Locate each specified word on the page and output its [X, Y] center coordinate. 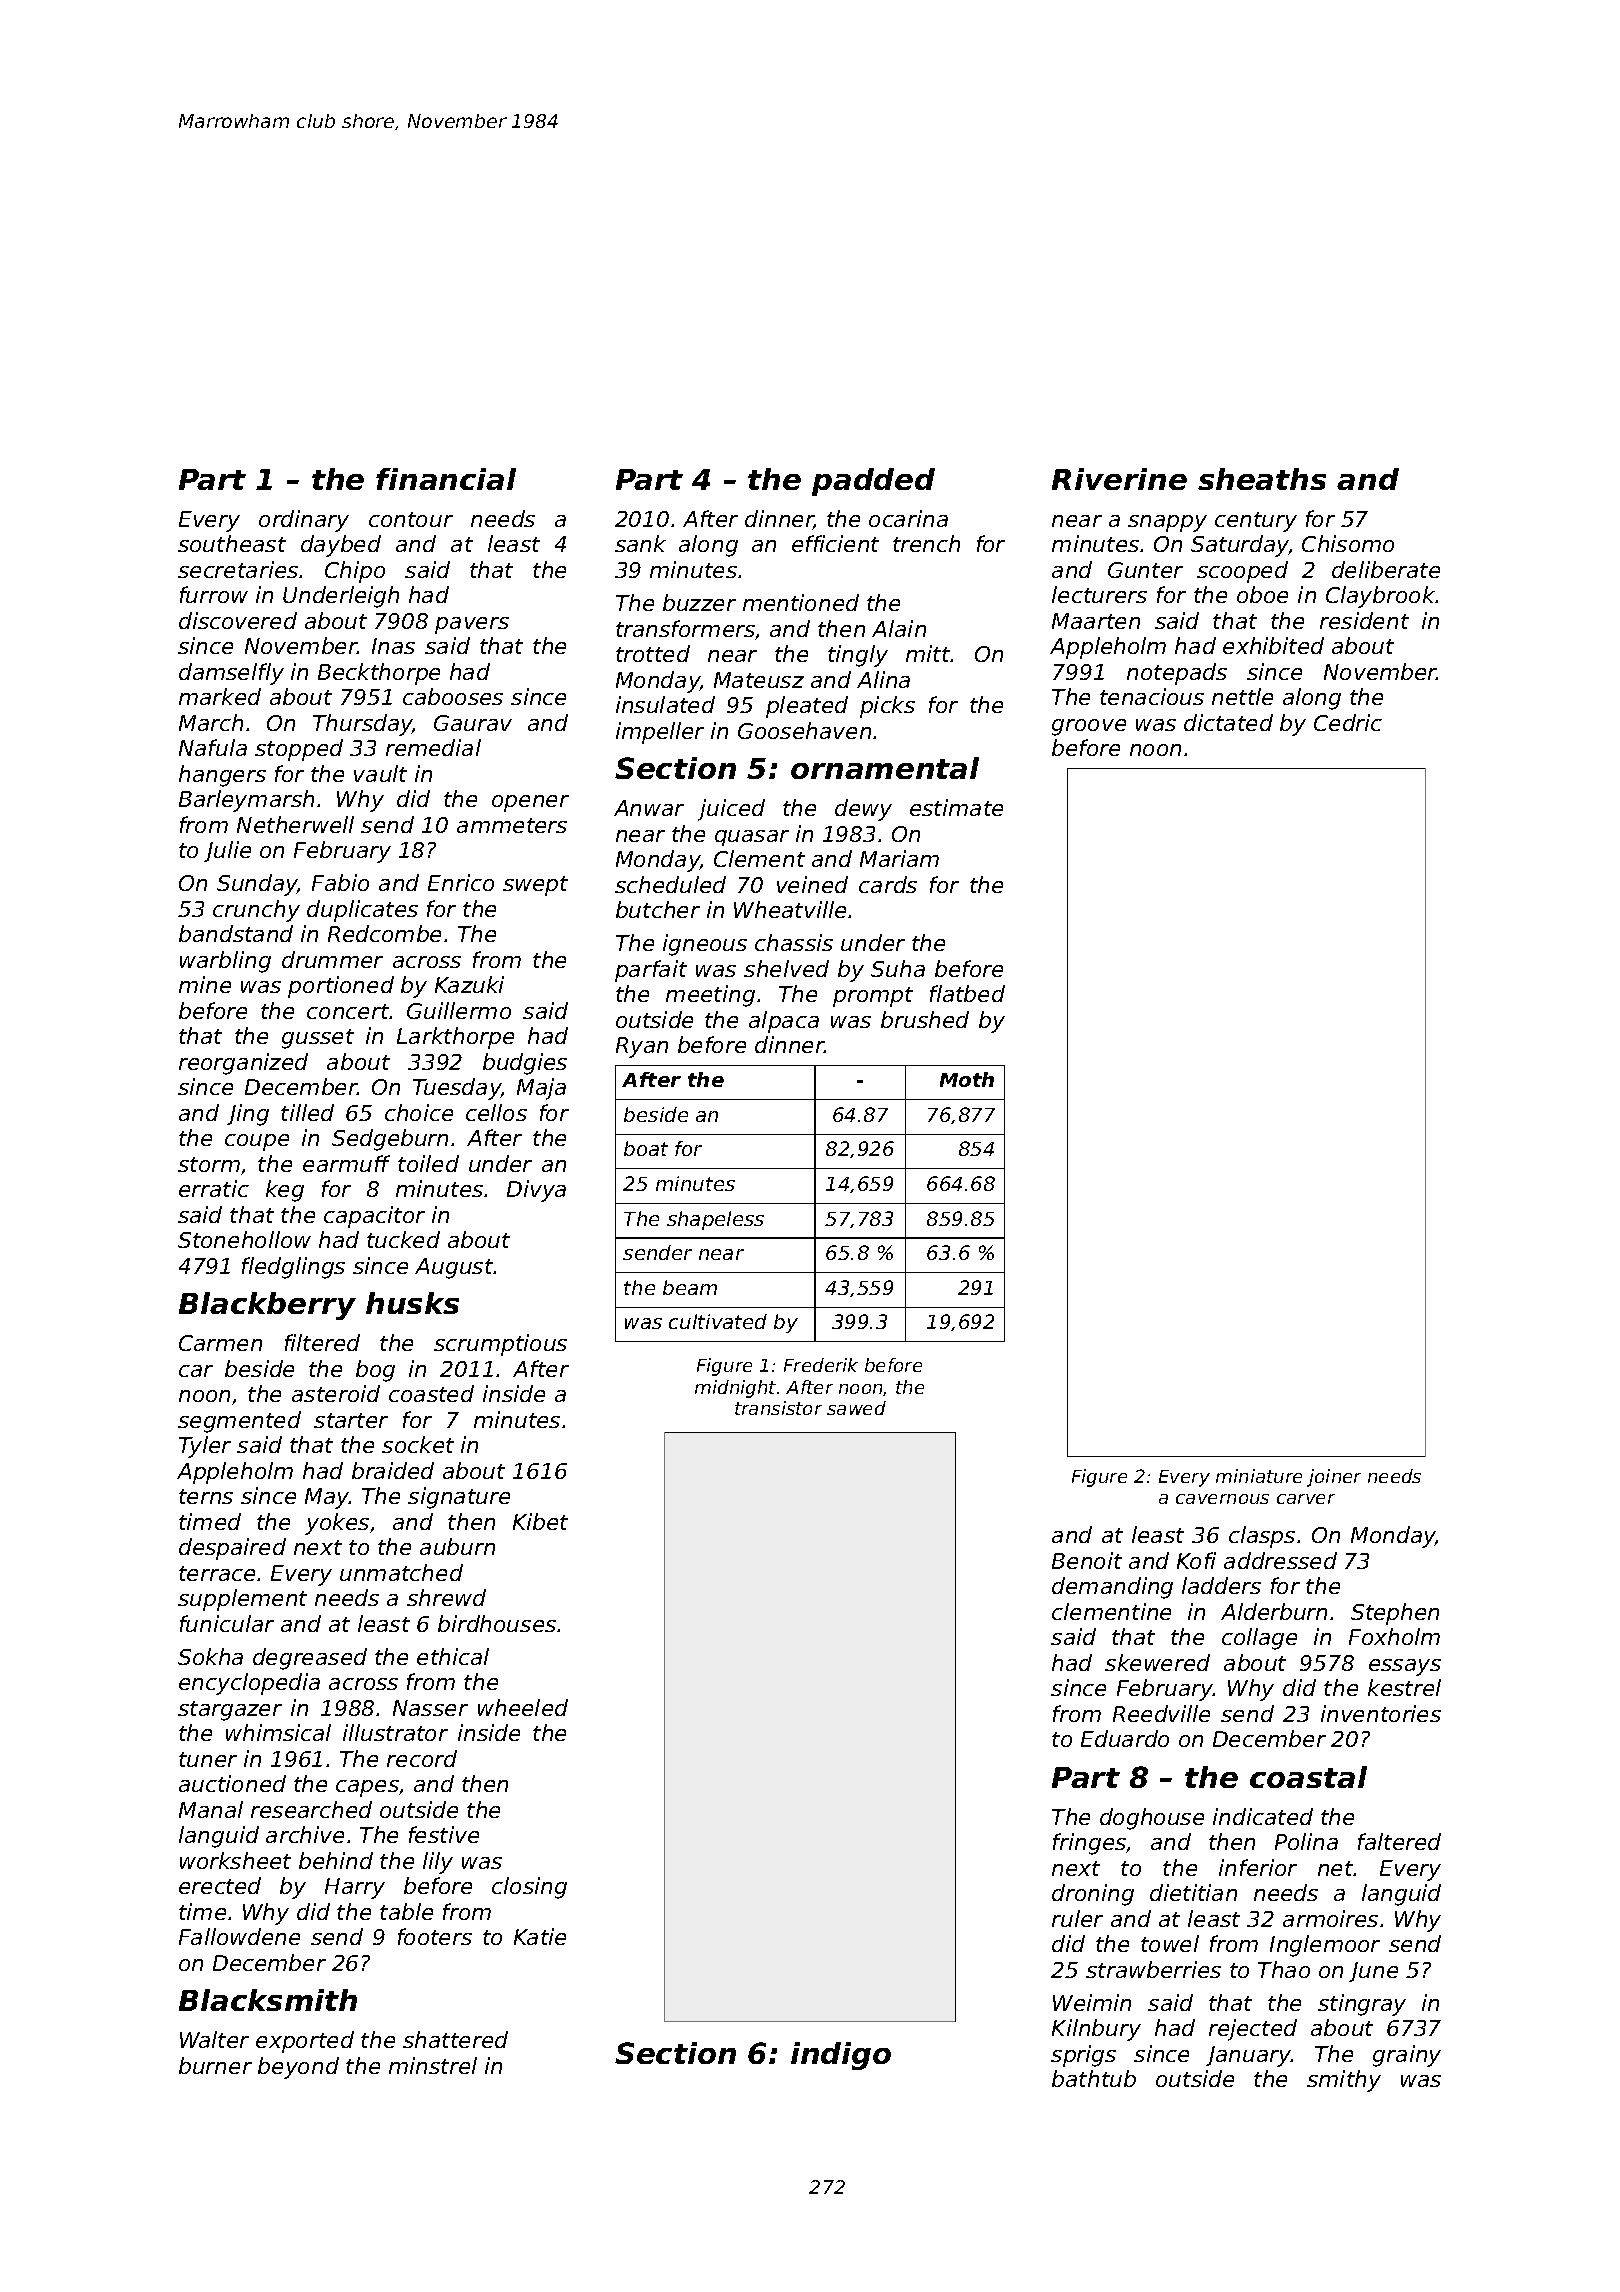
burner [215, 2065]
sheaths [1262, 479]
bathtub [1094, 2078]
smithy [1344, 2081]
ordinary [304, 521]
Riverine [1119, 479]
